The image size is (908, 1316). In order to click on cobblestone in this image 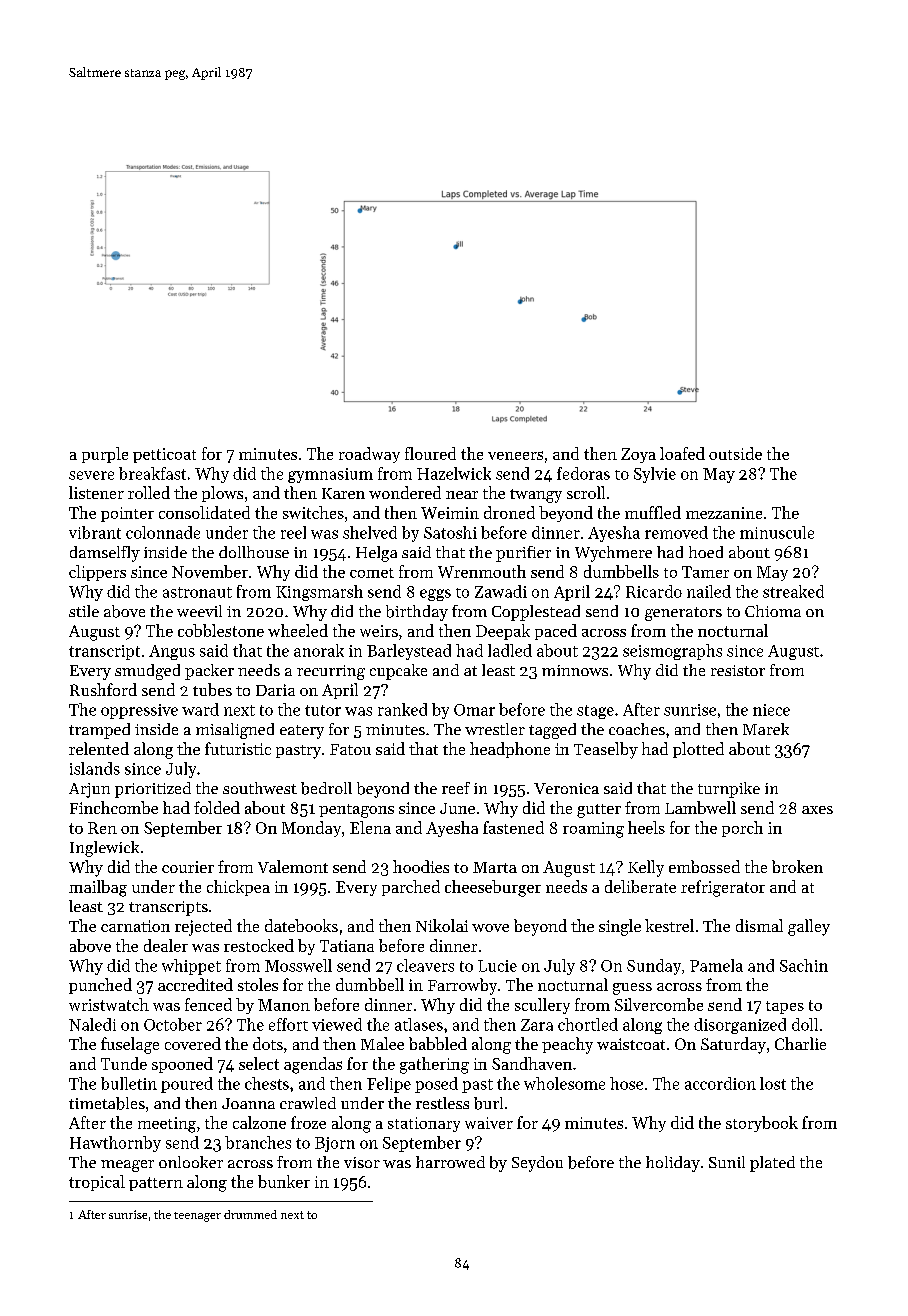, I will do `click(221, 630)`.
